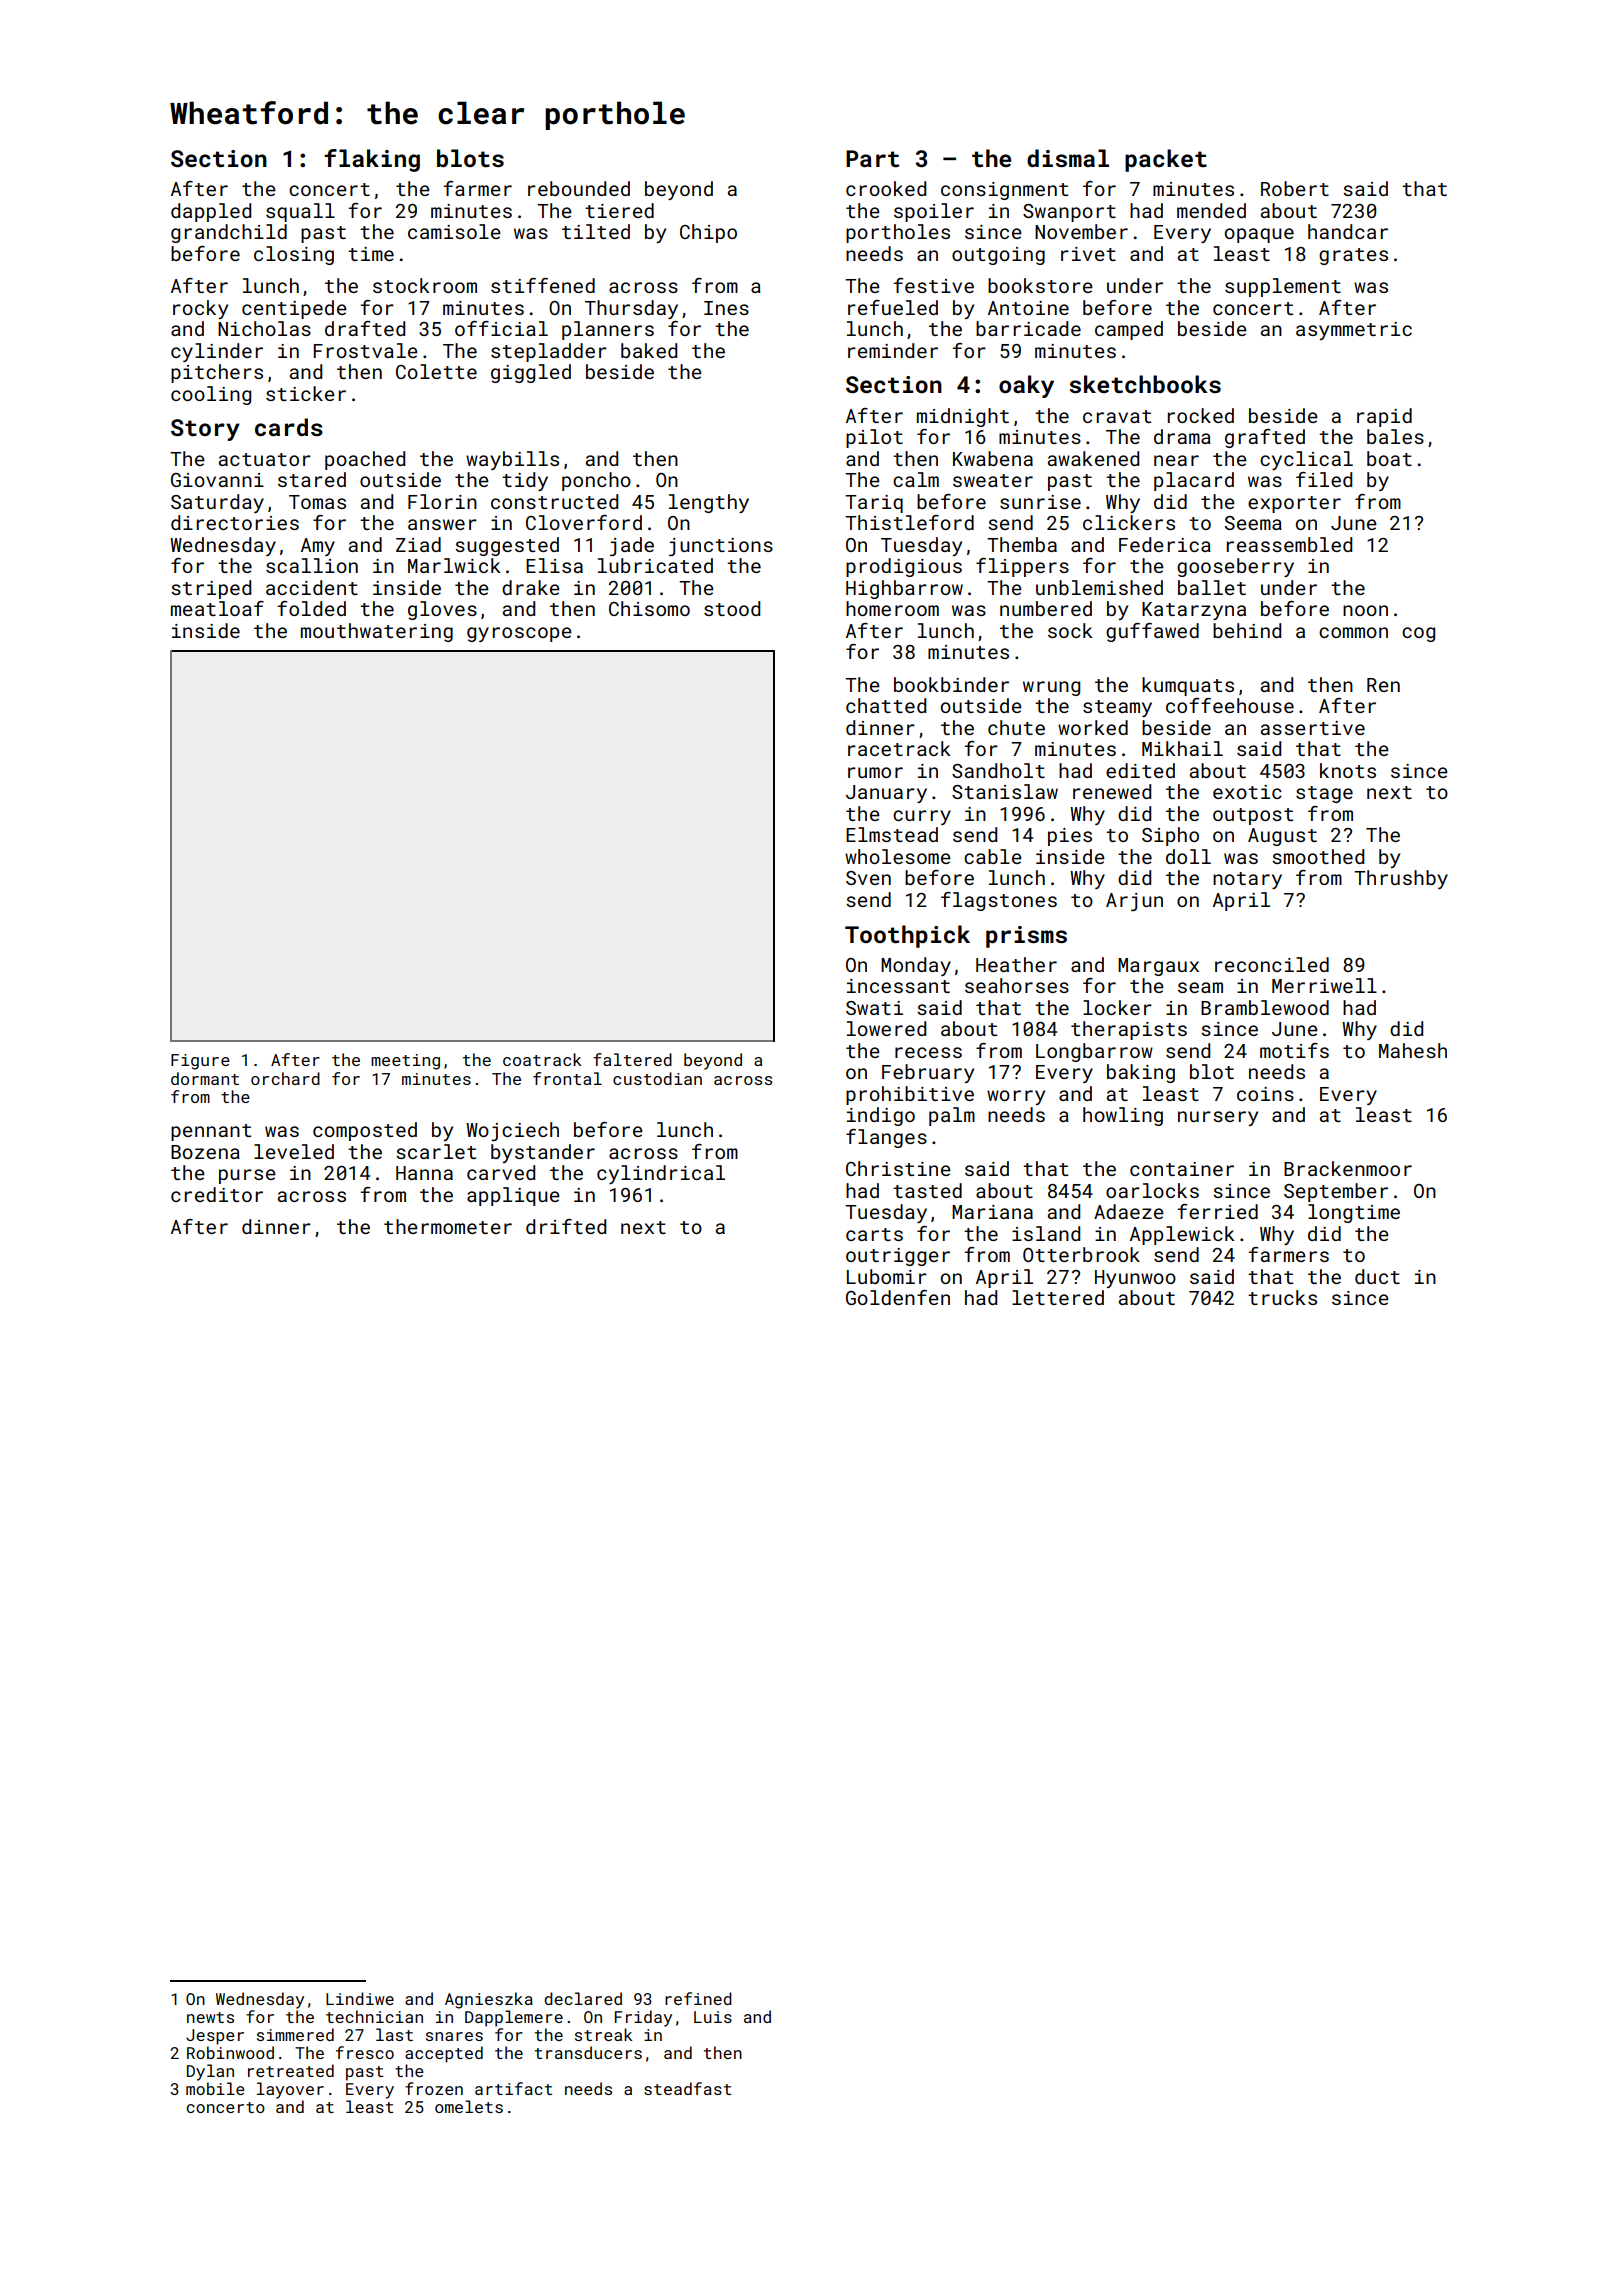 This screenshot has height=2292, width=1620. Describe the element at coordinates (698, 1998) in the screenshot. I see `refined` at that location.
